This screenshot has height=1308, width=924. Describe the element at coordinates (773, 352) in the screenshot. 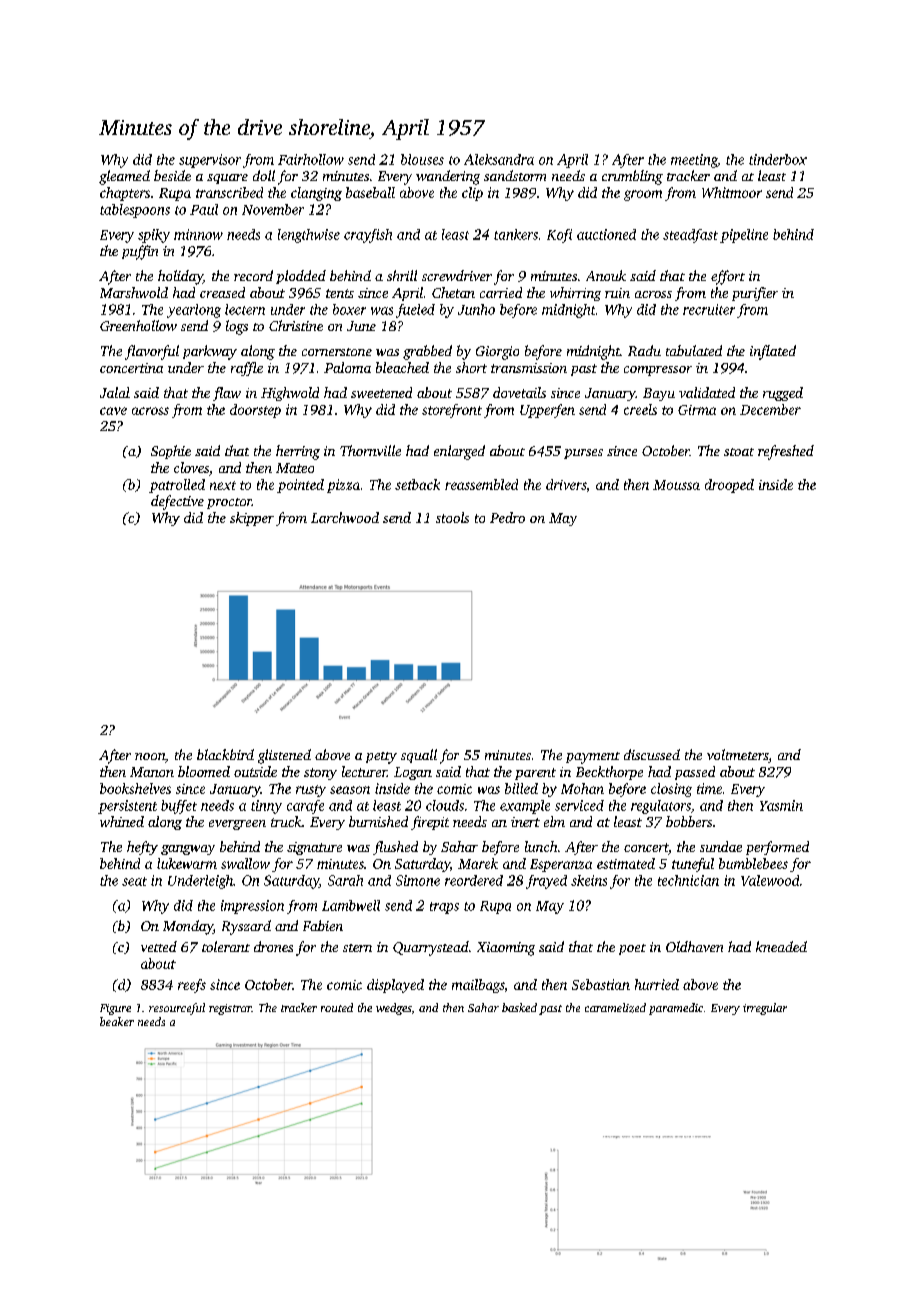

I see `inflated` at that location.
